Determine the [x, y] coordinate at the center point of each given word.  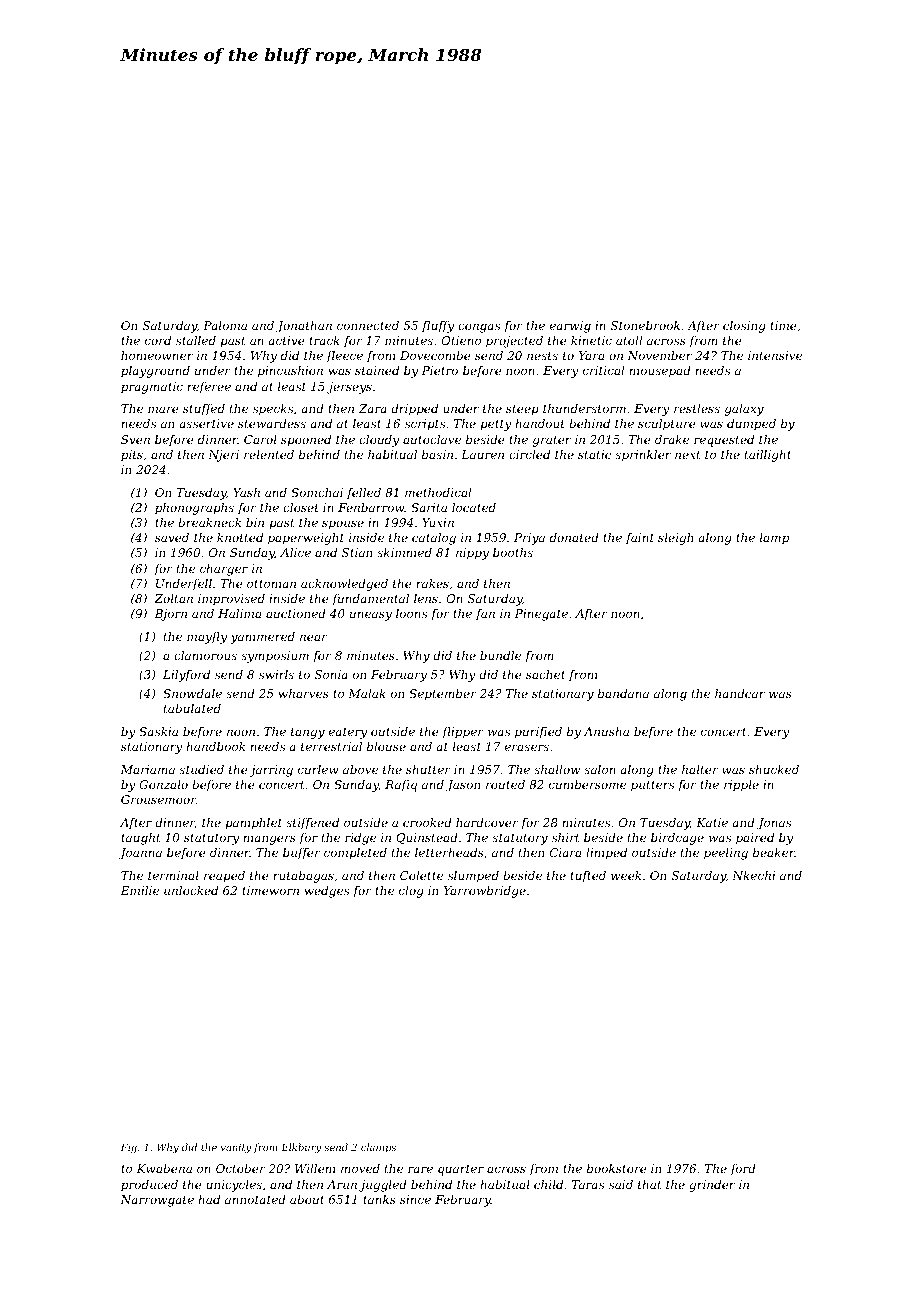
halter [700, 769]
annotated [255, 1199]
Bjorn [171, 615]
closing [744, 327]
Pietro [440, 370]
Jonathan [304, 327]
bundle [500, 655]
